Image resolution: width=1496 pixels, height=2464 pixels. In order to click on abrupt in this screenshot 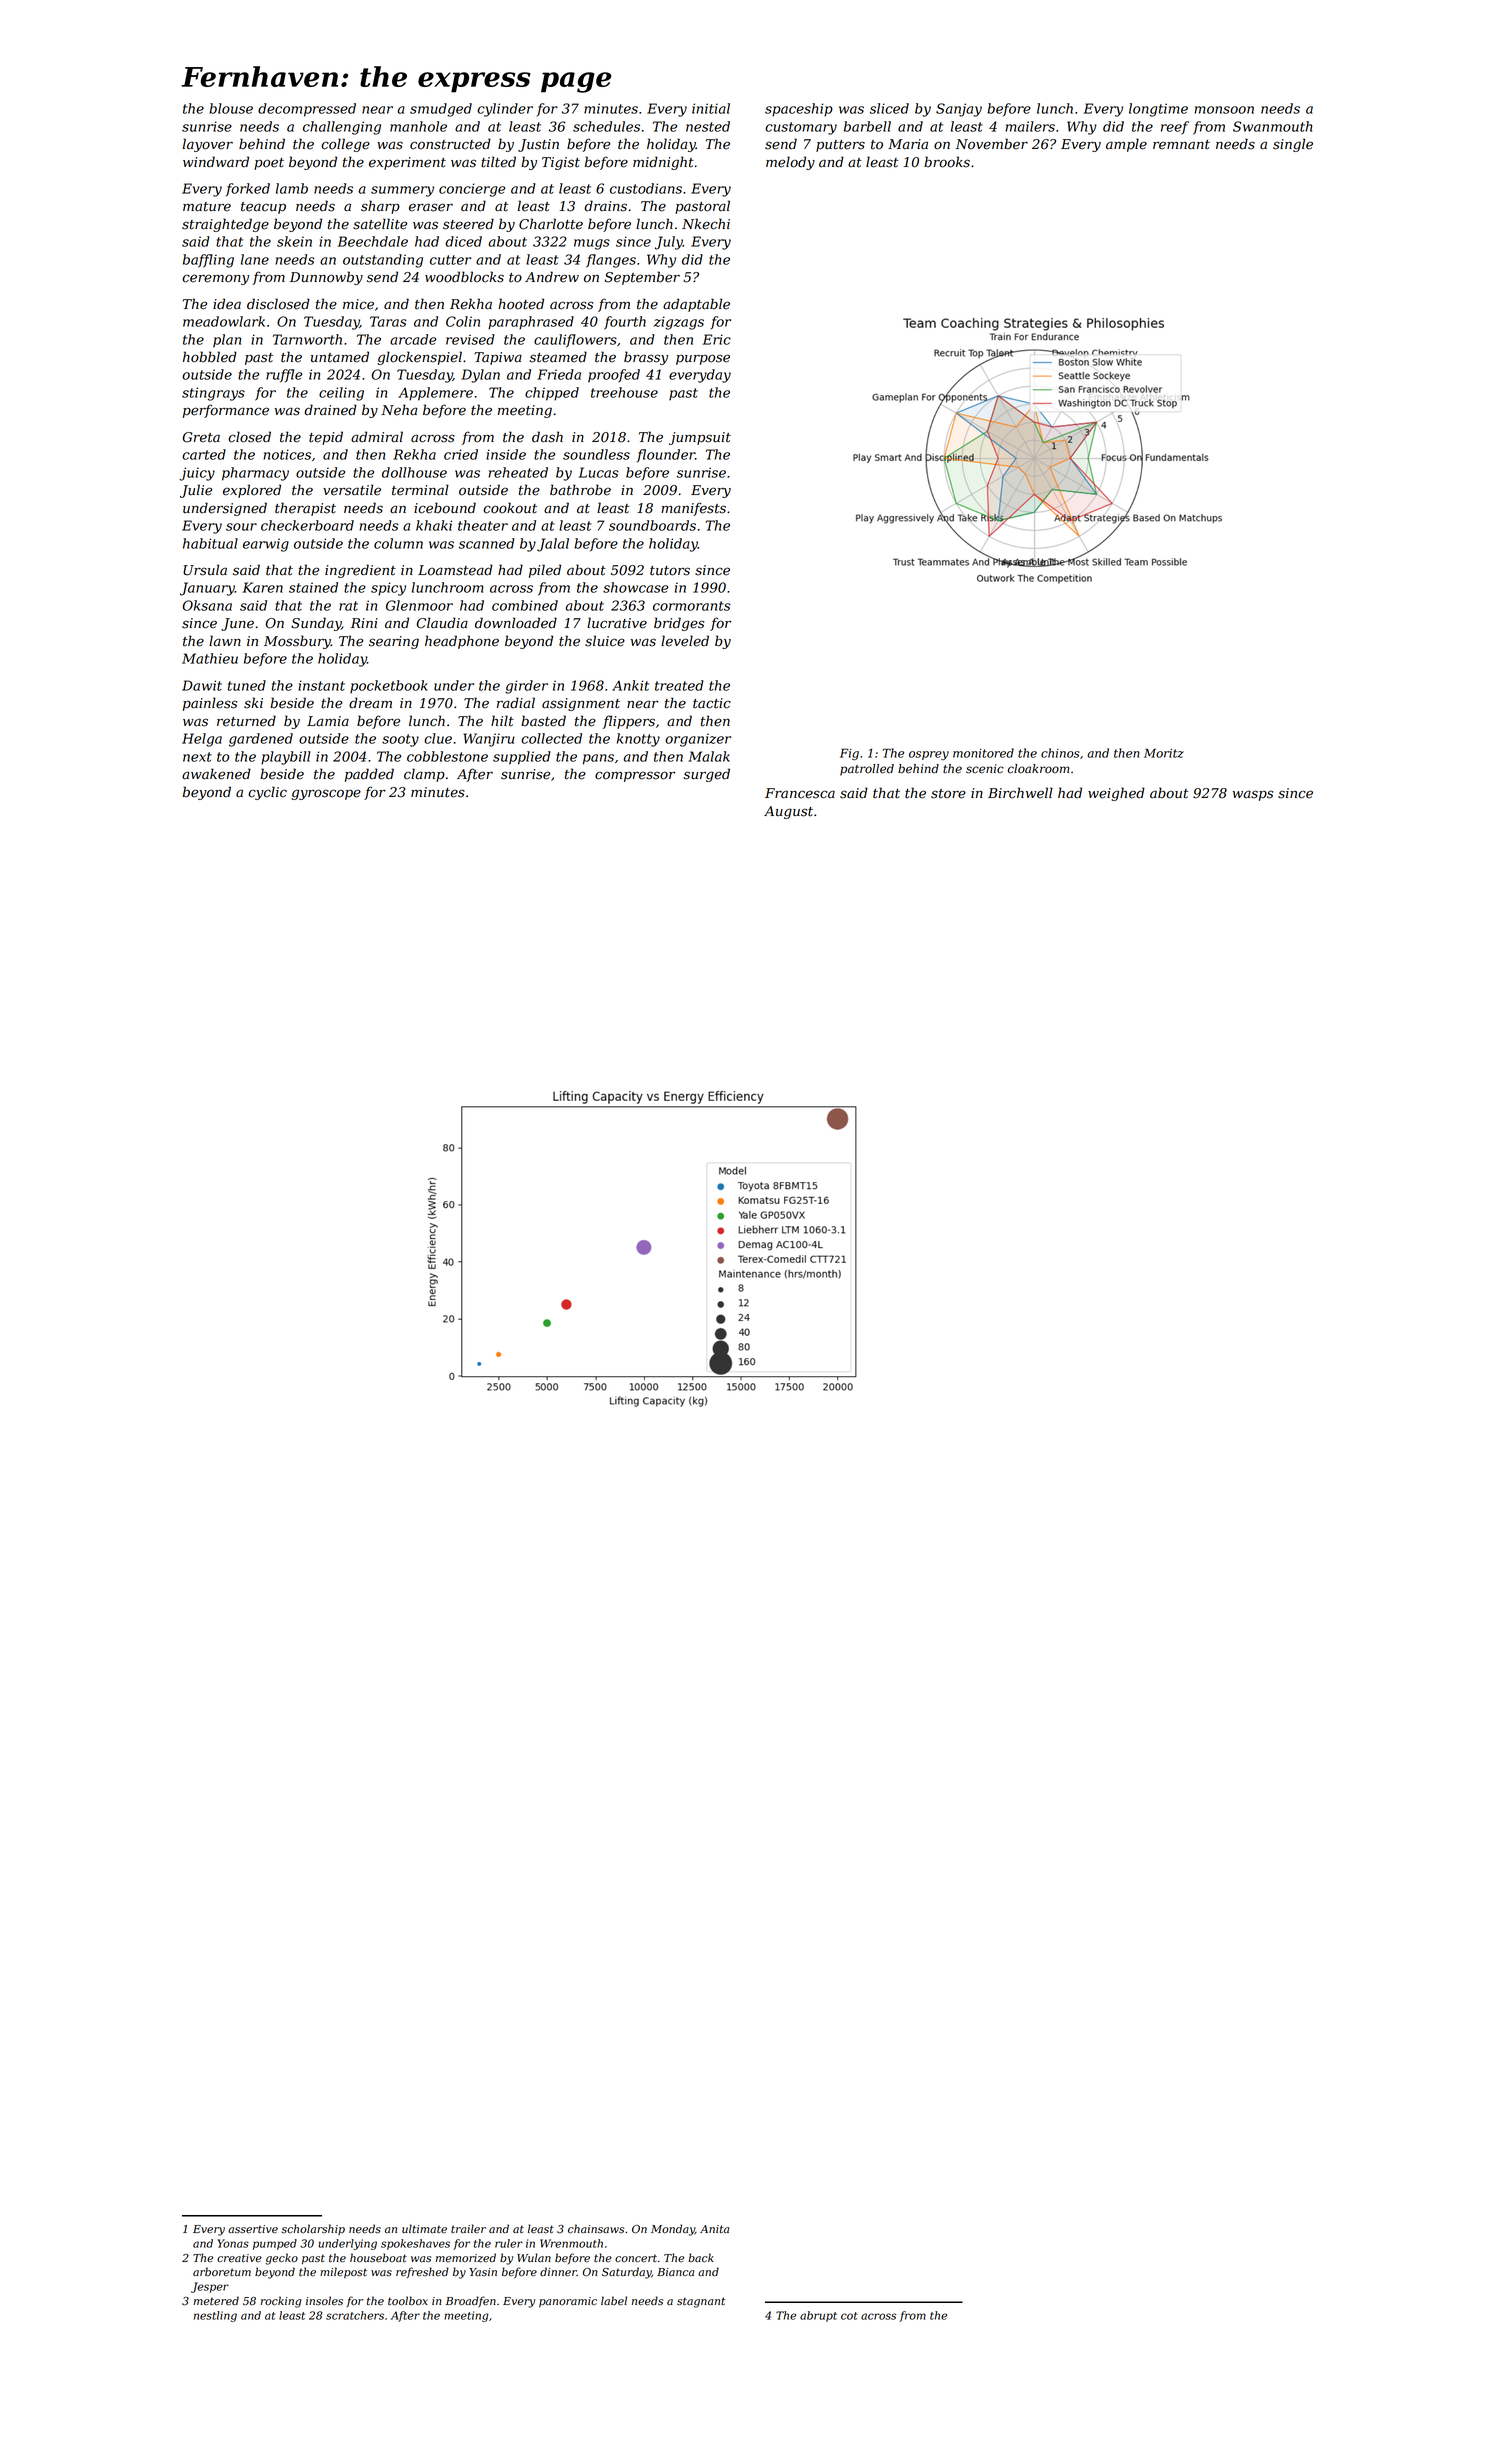, I will do `click(818, 2316)`.
